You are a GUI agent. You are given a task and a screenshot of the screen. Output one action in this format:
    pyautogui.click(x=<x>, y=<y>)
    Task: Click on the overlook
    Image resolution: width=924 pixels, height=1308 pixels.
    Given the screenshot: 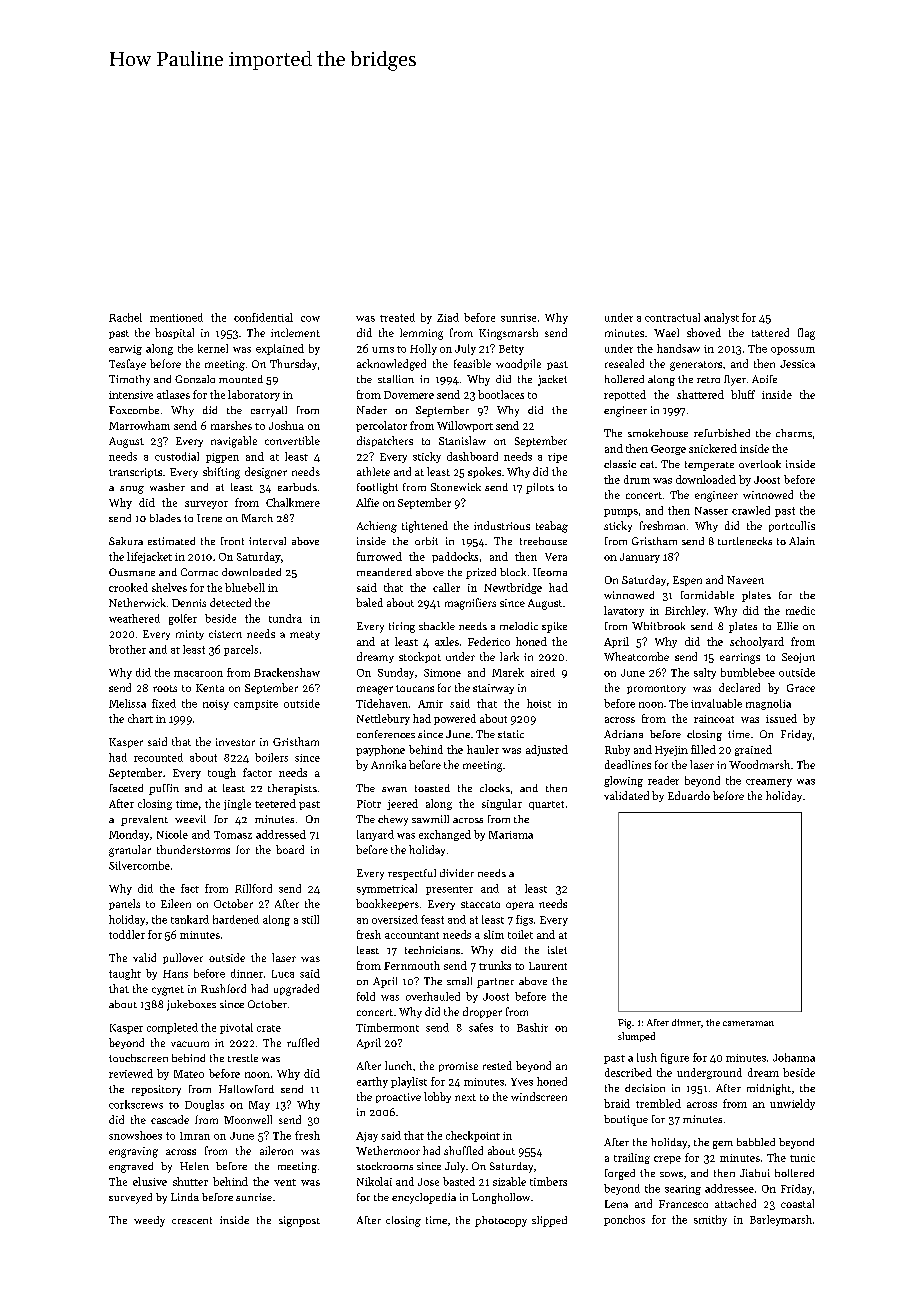 What is the action you would take?
    pyautogui.click(x=760, y=464)
